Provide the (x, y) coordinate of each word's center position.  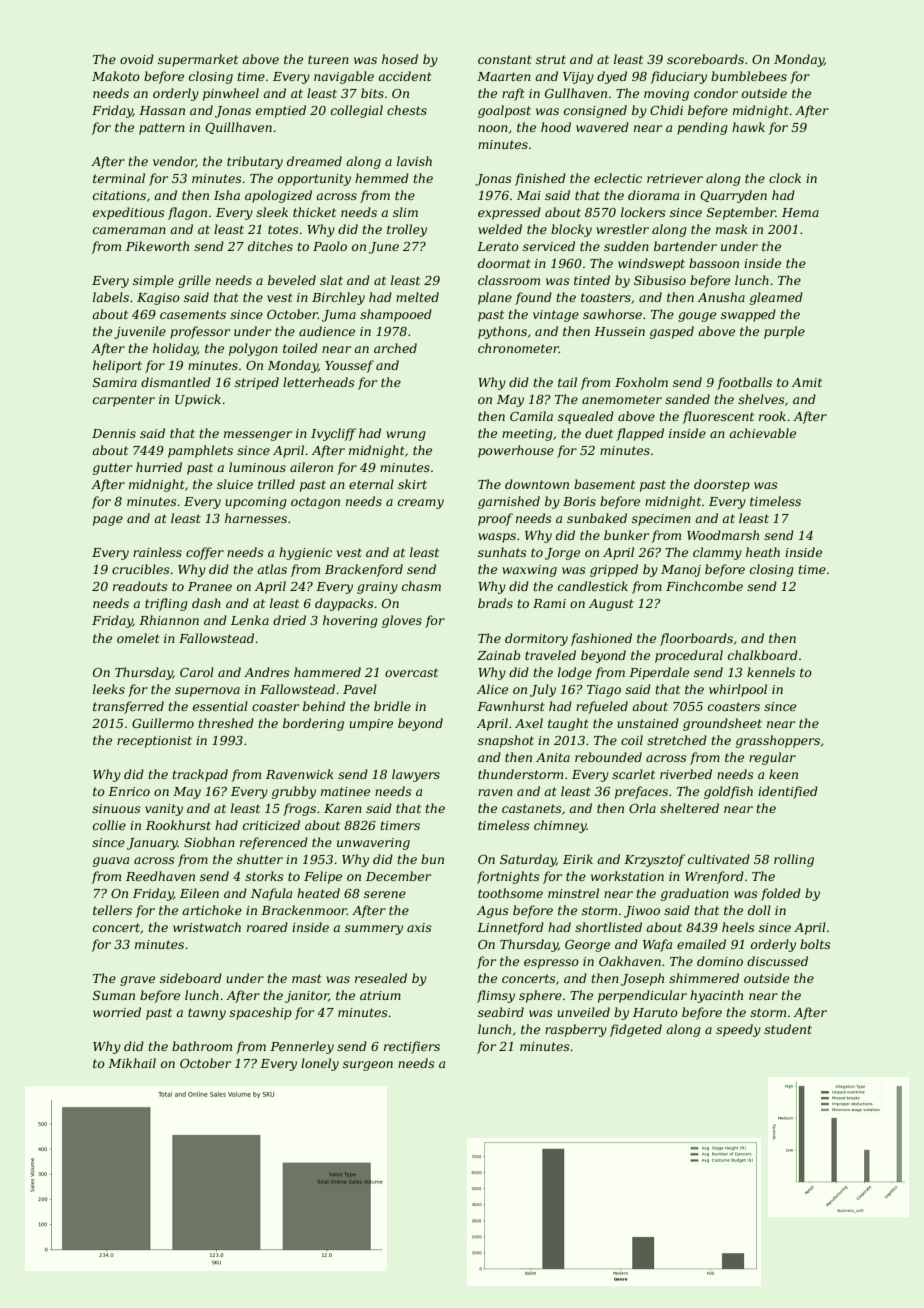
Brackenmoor (304, 910)
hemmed (382, 178)
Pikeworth (157, 246)
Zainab (498, 655)
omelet (138, 638)
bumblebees (749, 76)
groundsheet (722, 724)
